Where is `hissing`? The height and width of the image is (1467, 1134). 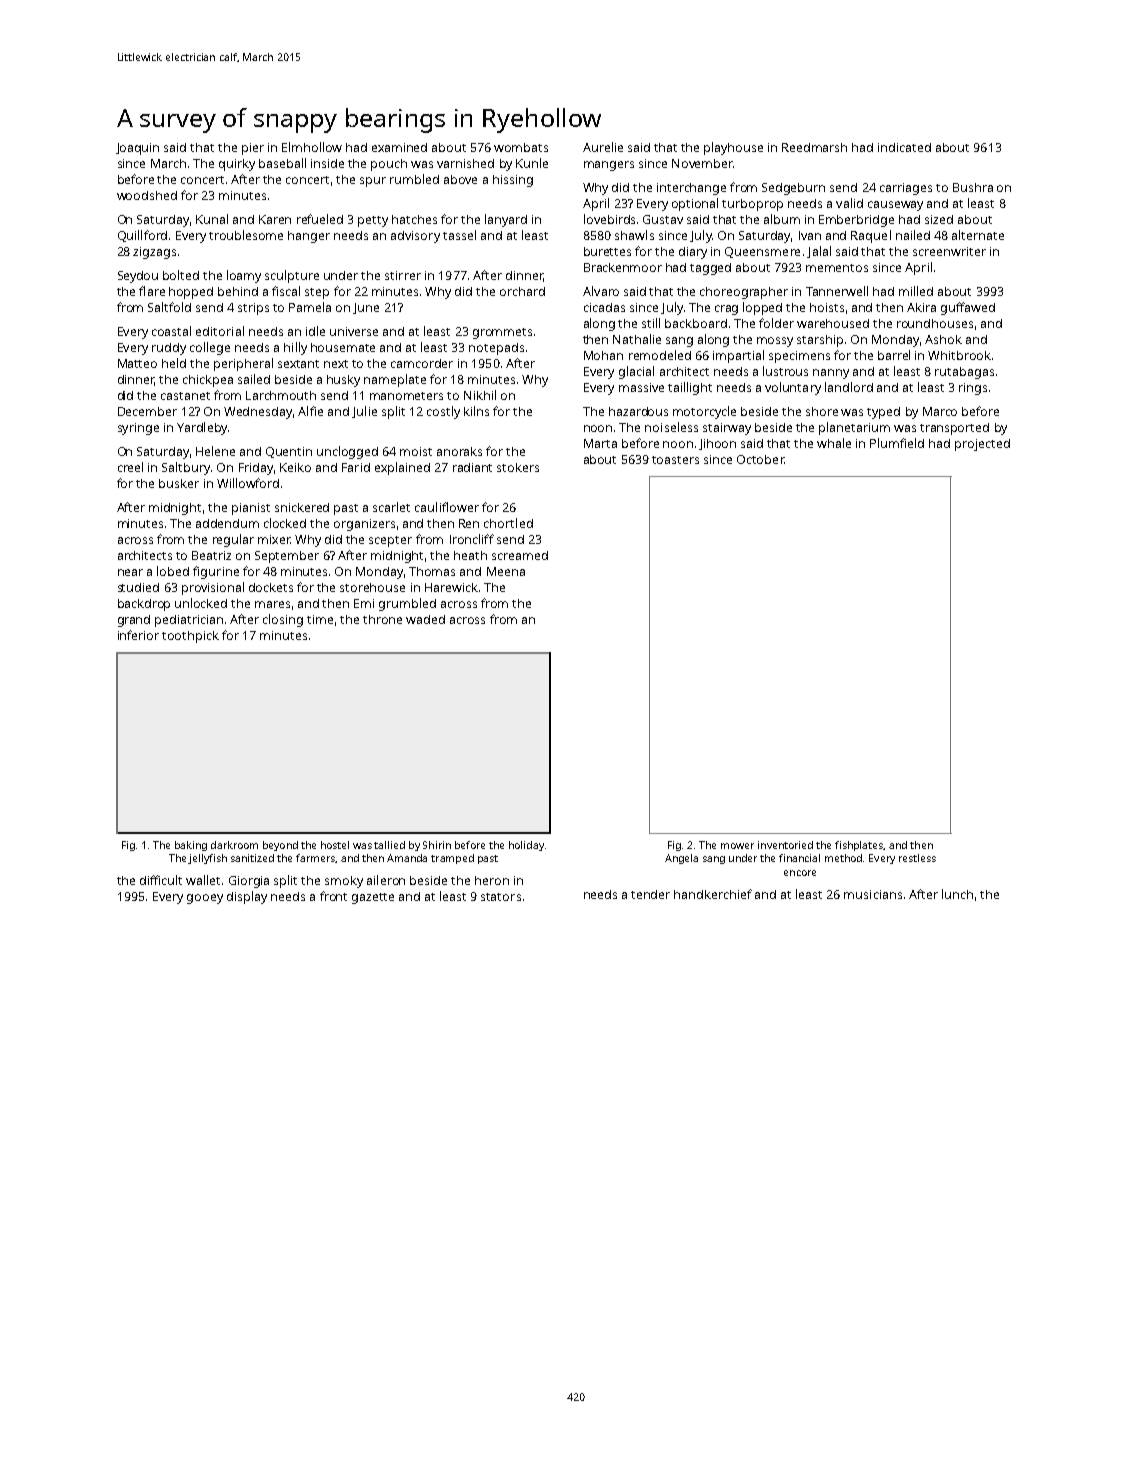
hissing is located at coordinates (513, 181).
